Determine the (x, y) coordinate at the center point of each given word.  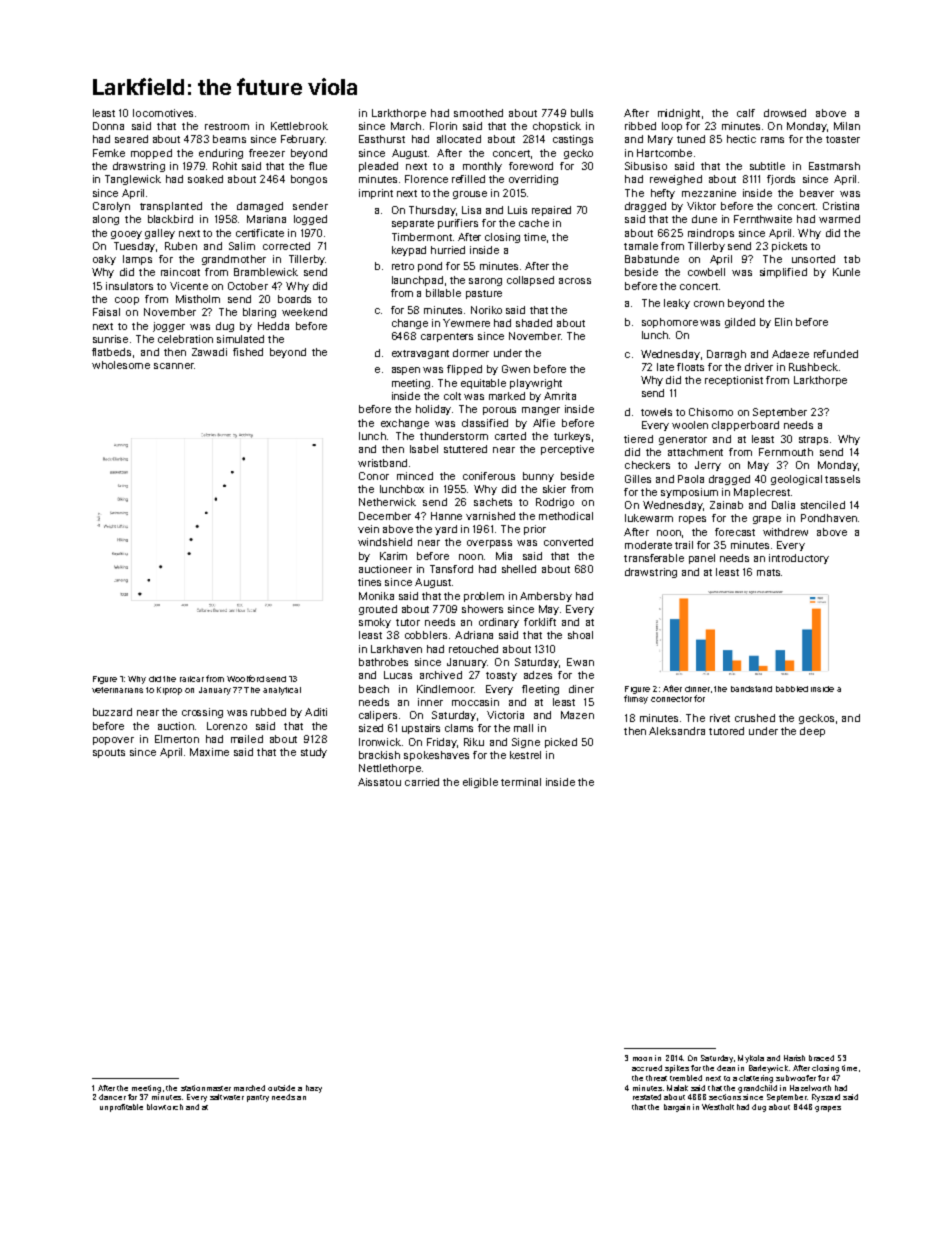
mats (768, 572)
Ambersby (546, 597)
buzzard (112, 712)
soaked (205, 179)
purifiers (458, 224)
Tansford (451, 569)
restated (647, 1097)
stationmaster (206, 1088)
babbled (792, 689)
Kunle (846, 272)
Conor (374, 476)
